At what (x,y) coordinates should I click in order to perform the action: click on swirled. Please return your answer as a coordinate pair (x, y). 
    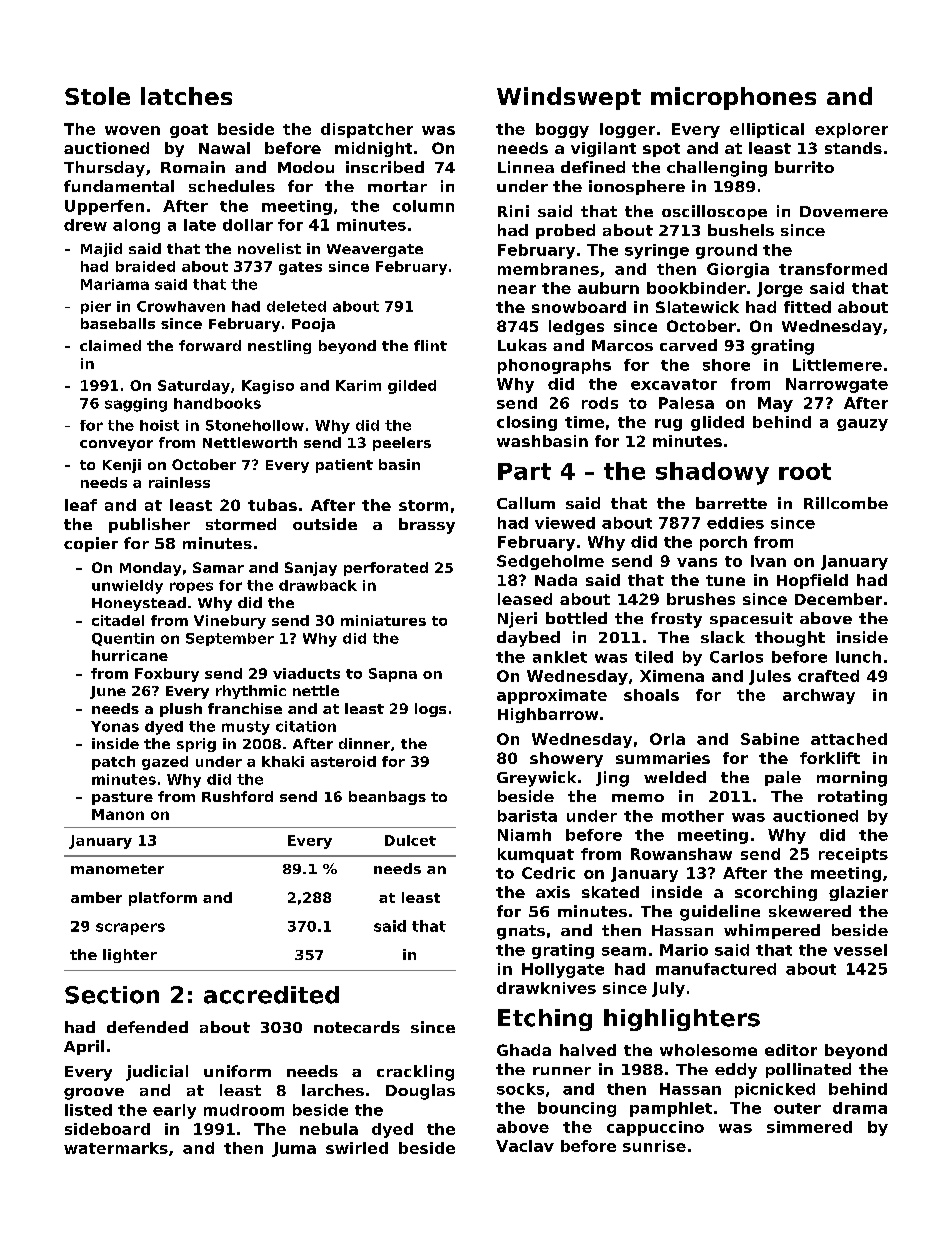
    Looking at the image, I should click on (357, 1148).
